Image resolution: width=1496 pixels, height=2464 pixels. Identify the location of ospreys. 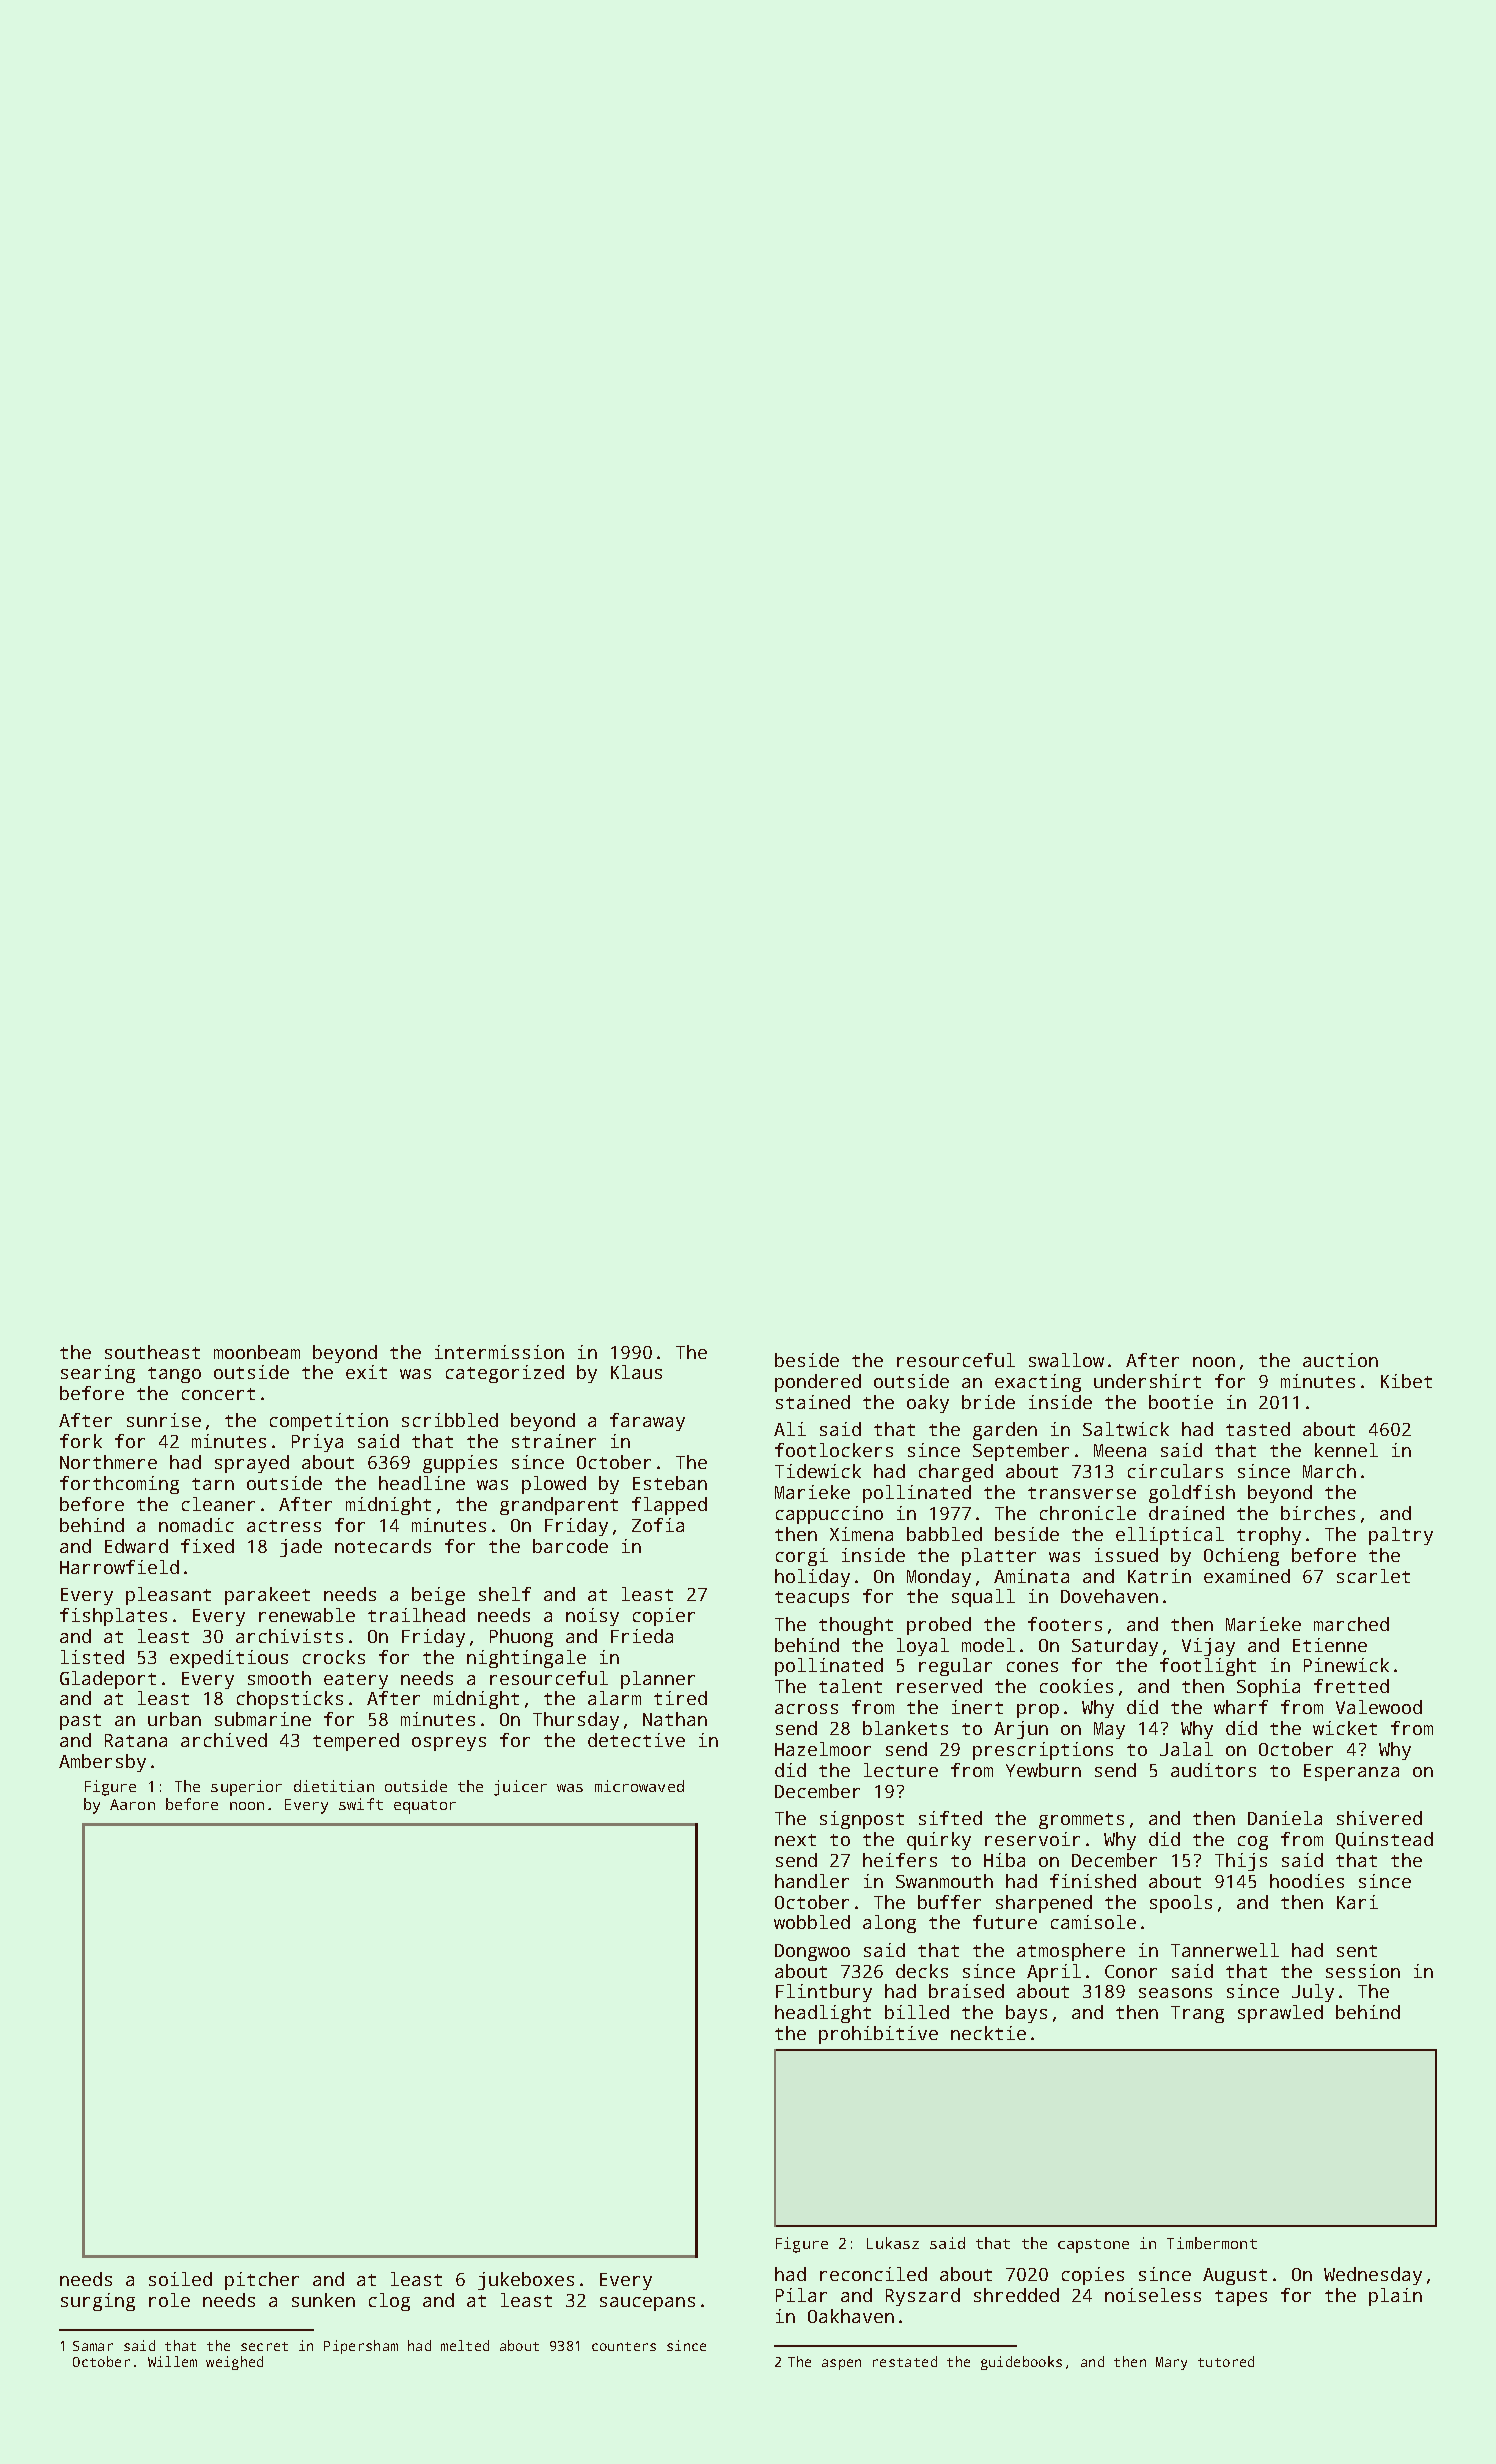
(449, 1744).
